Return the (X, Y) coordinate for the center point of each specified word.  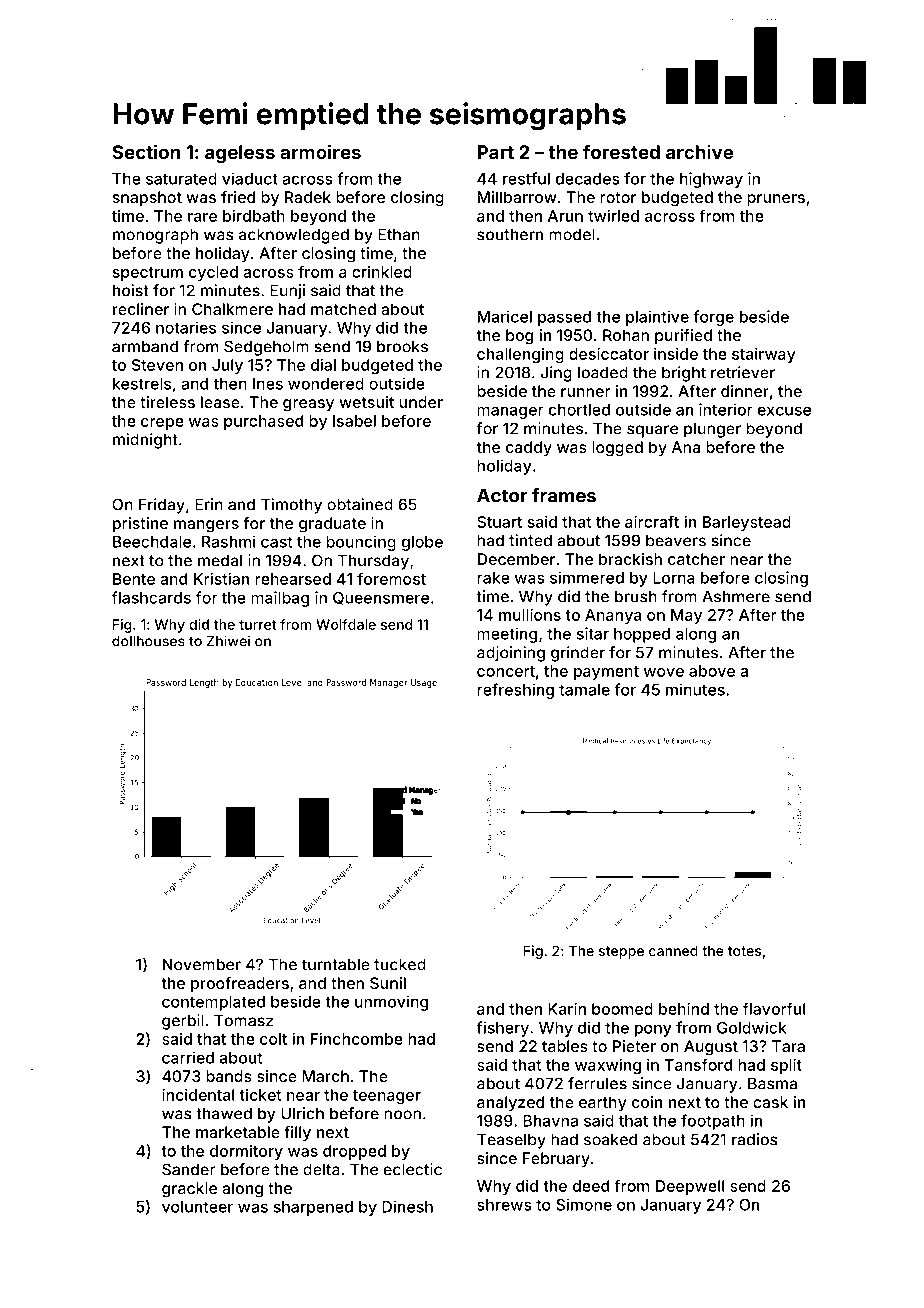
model (572, 234)
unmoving (391, 1003)
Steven (157, 365)
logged (617, 449)
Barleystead (747, 523)
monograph (155, 236)
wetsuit (366, 402)
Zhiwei (228, 641)
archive (699, 151)
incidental (198, 1094)
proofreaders (240, 984)
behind (684, 1008)
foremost (391, 578)
